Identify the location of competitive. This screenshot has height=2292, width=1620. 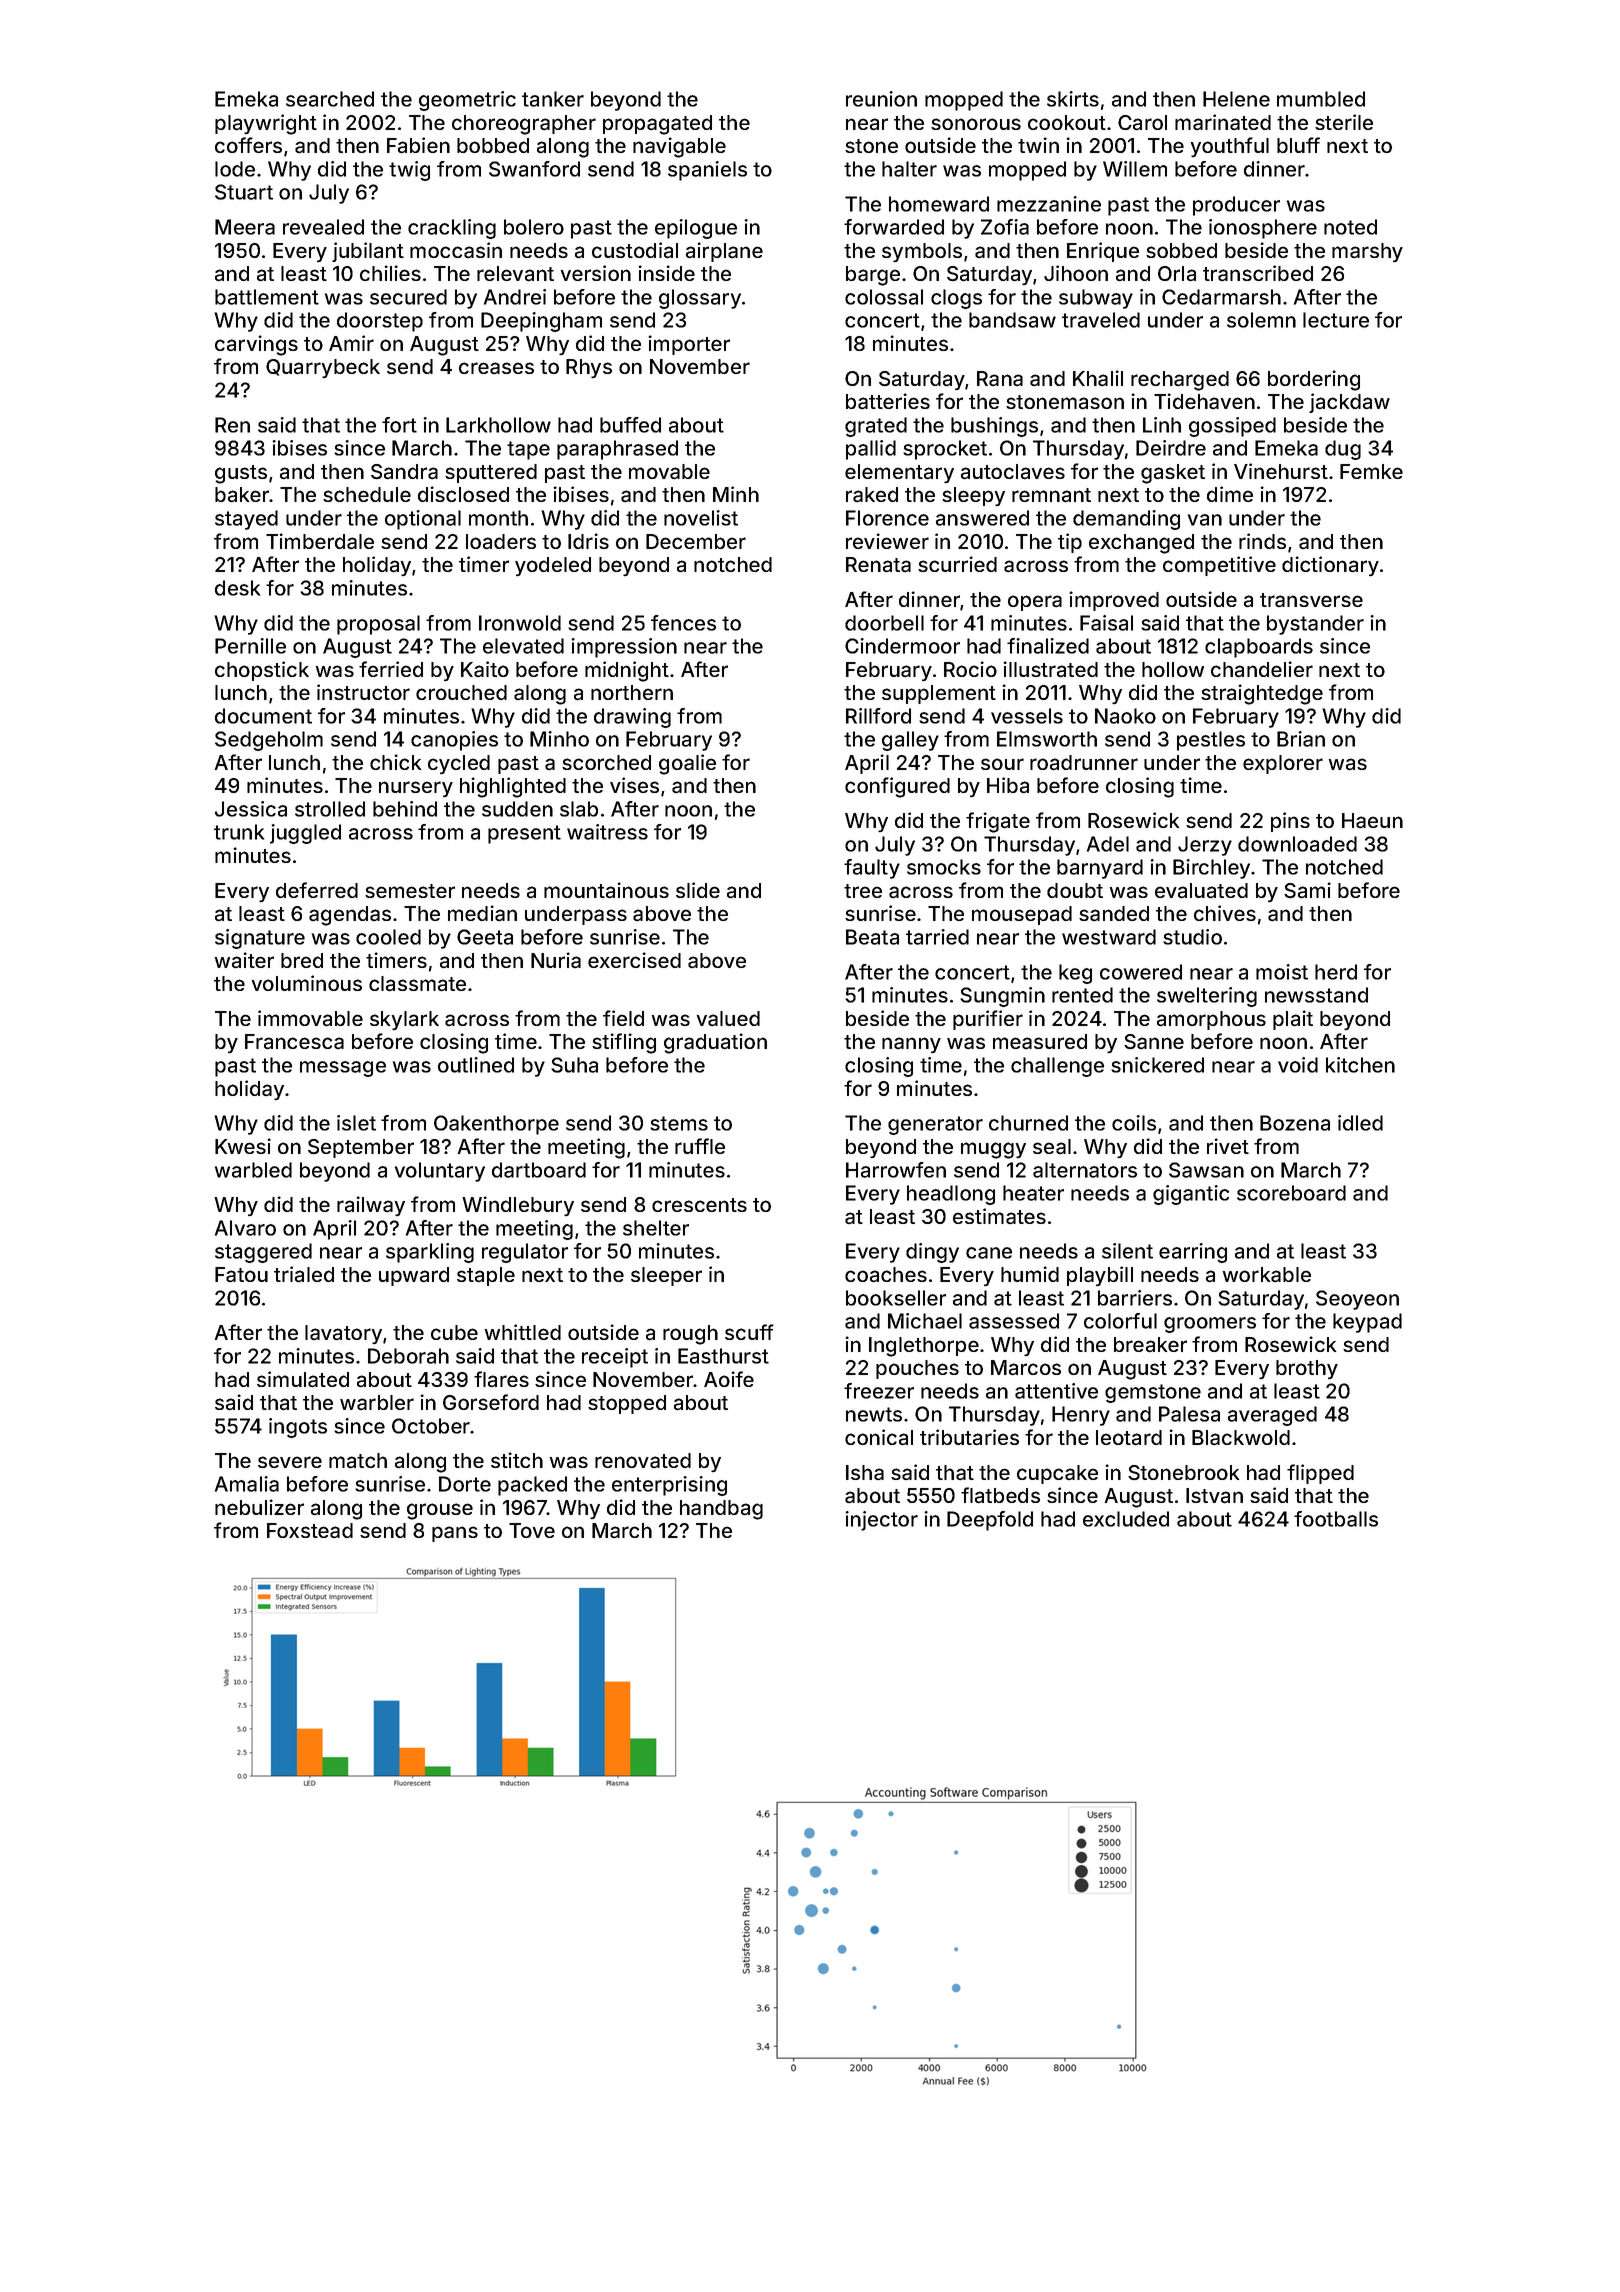
(1219, 566).
